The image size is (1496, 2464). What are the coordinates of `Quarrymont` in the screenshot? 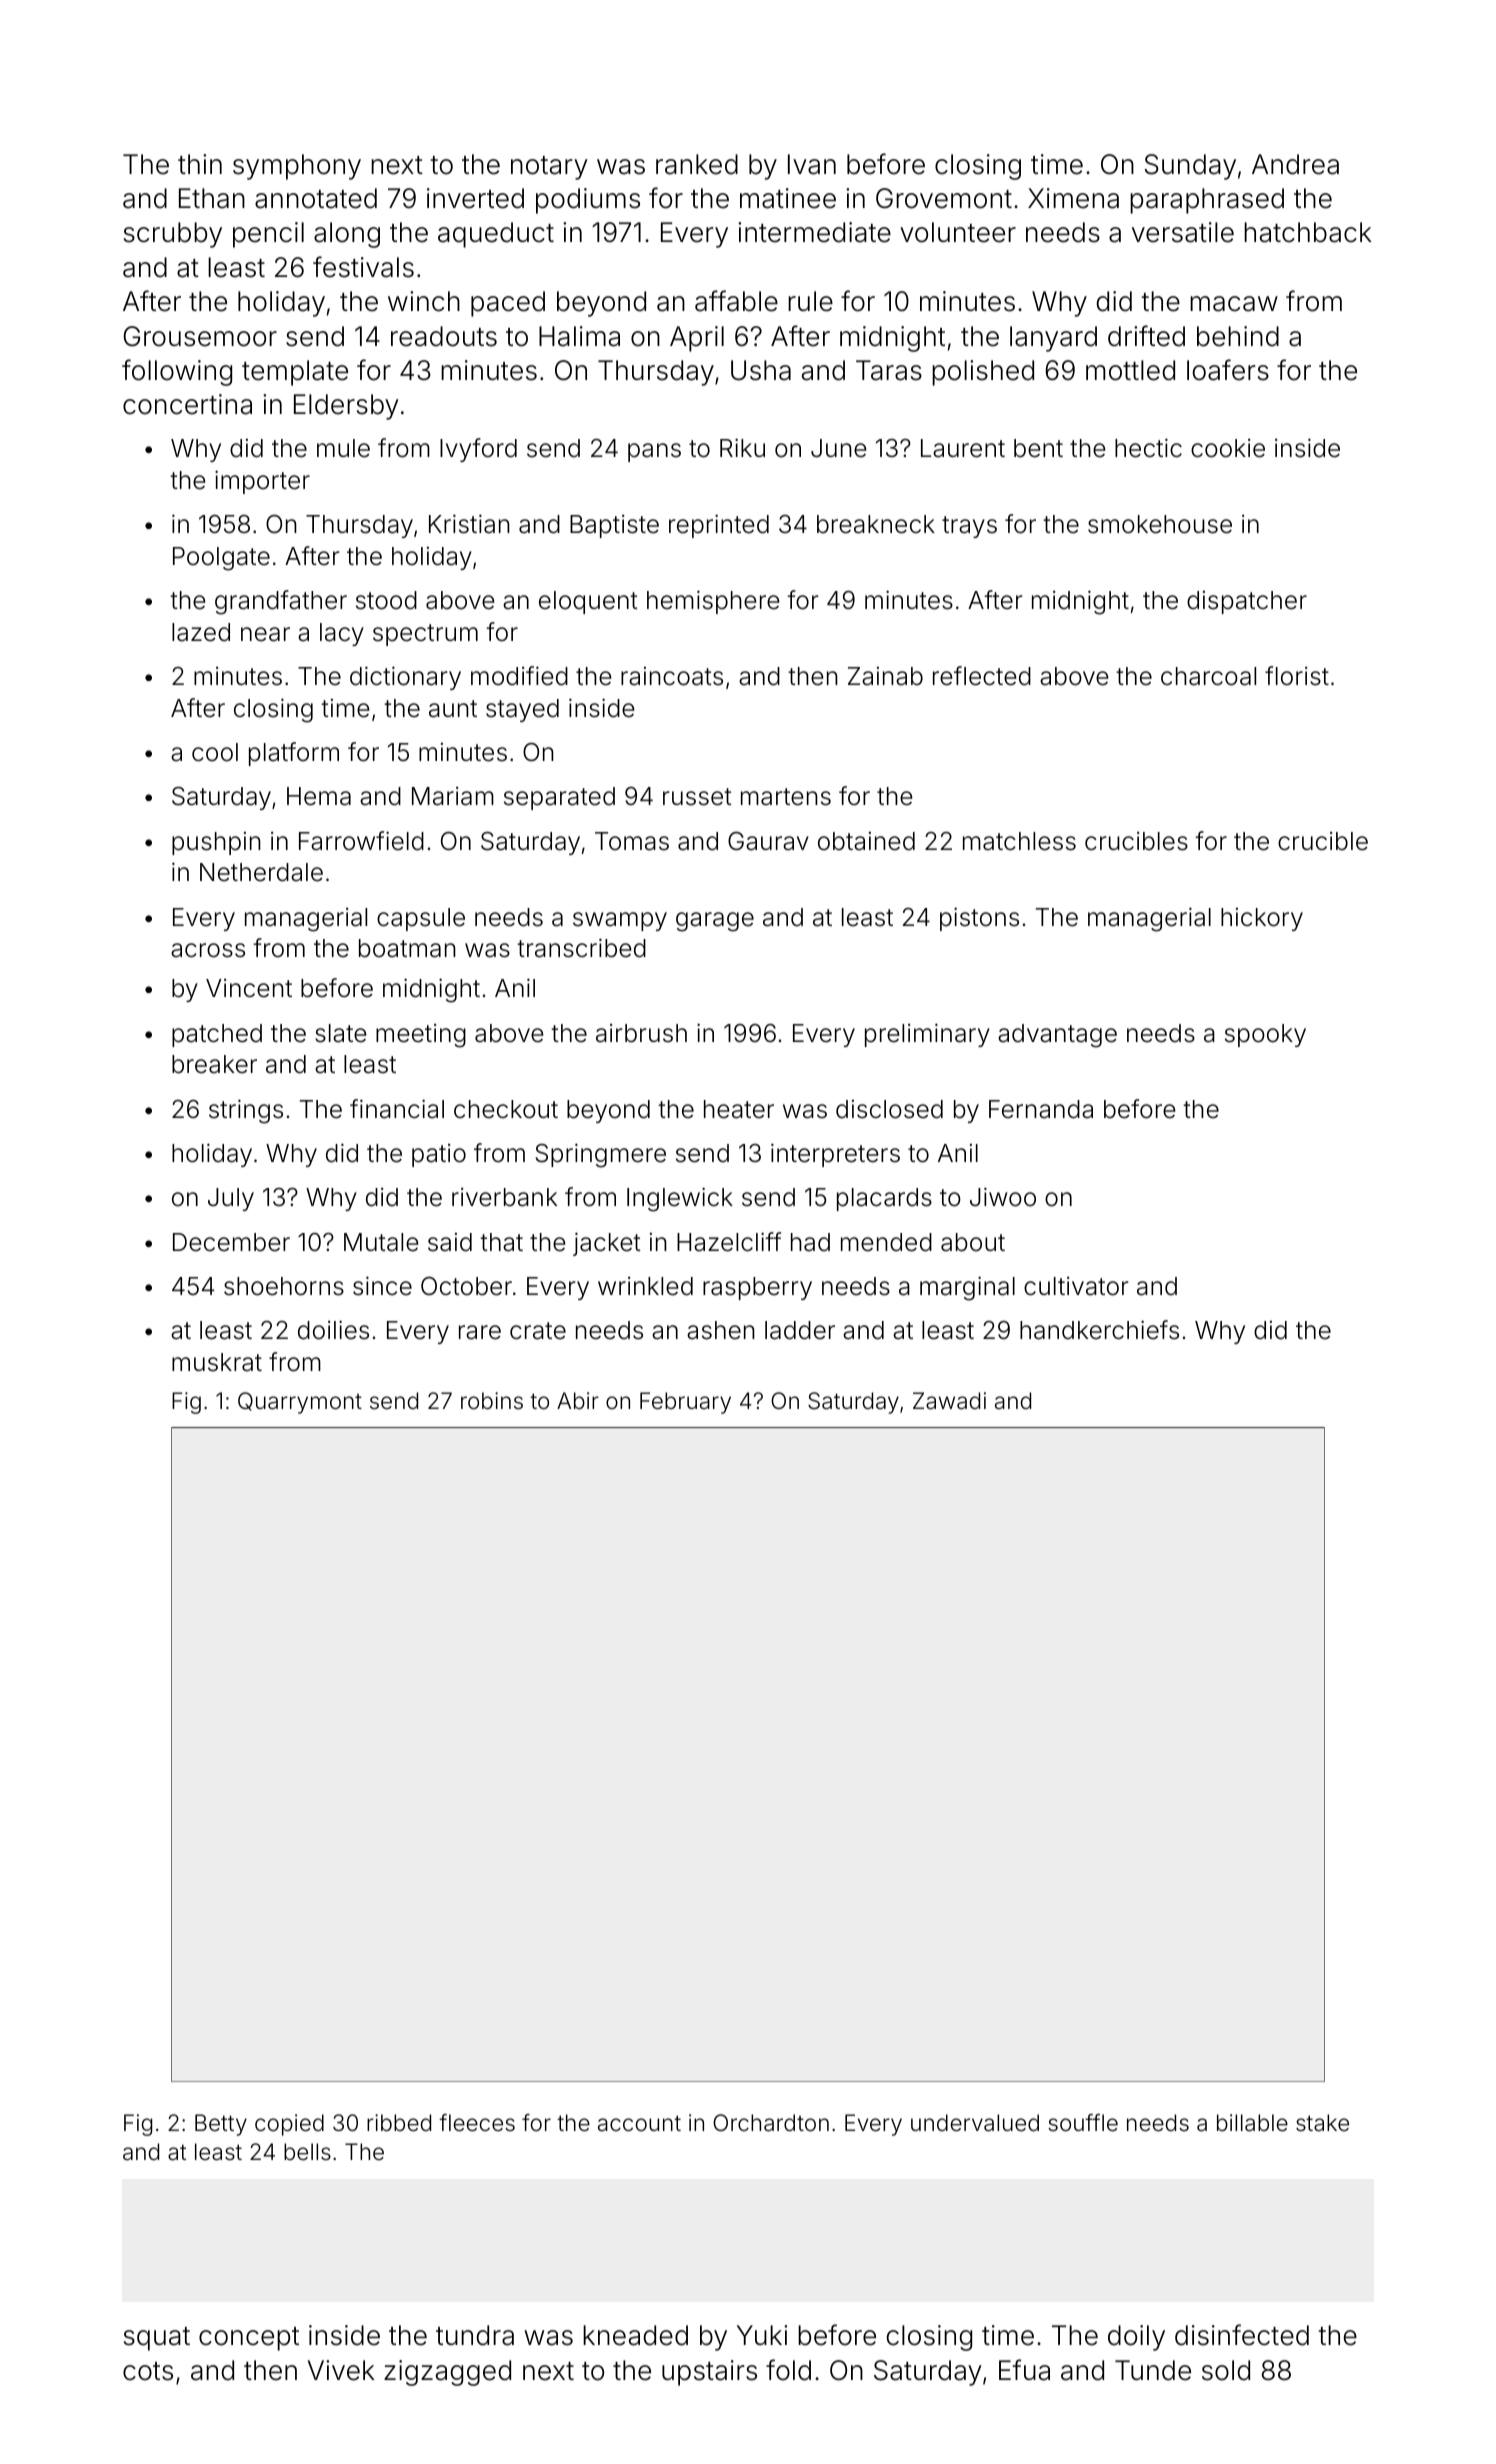 It's located at (300, 1403).
